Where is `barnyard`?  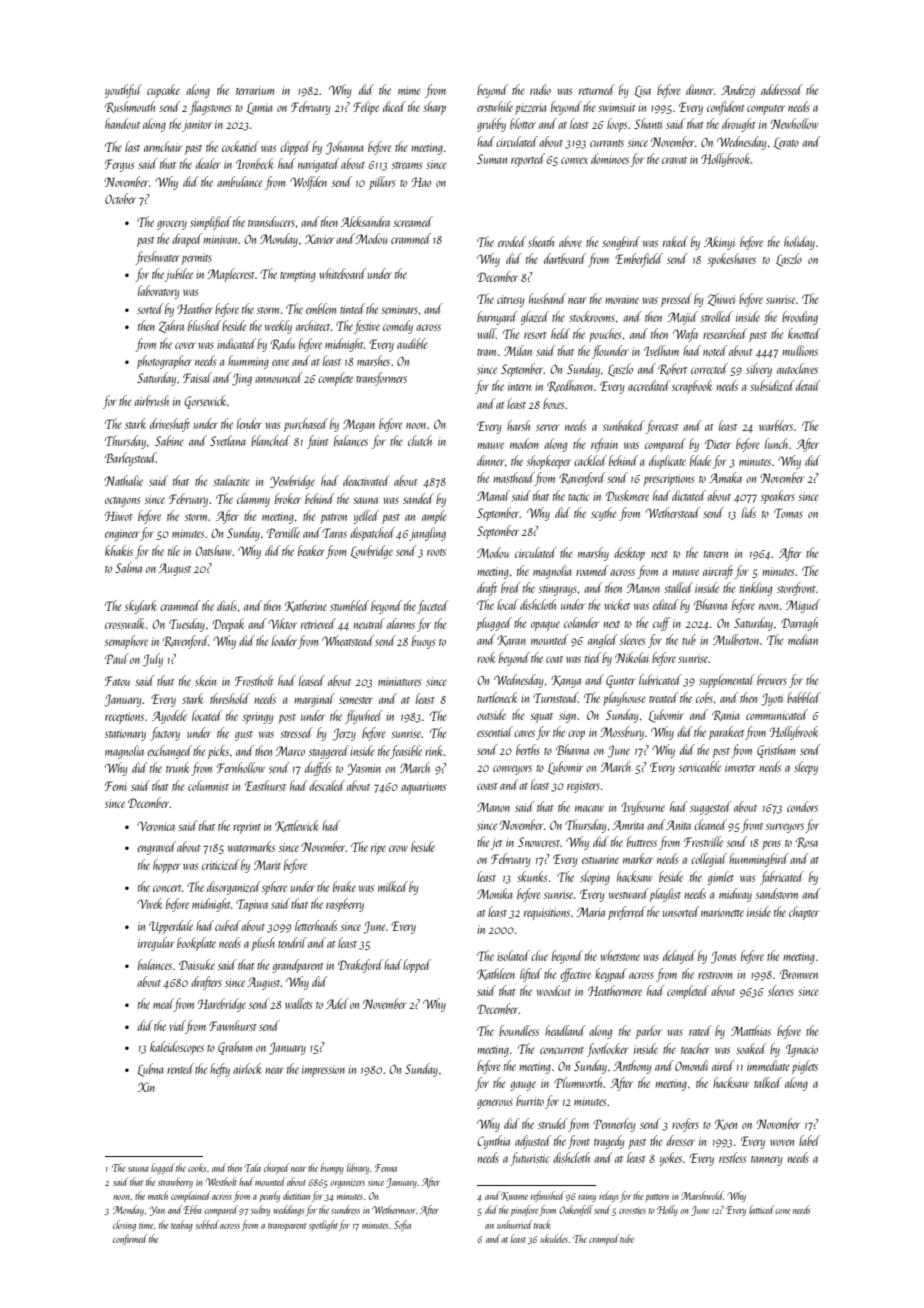
barnyard is located at coordinates (497, 318).
